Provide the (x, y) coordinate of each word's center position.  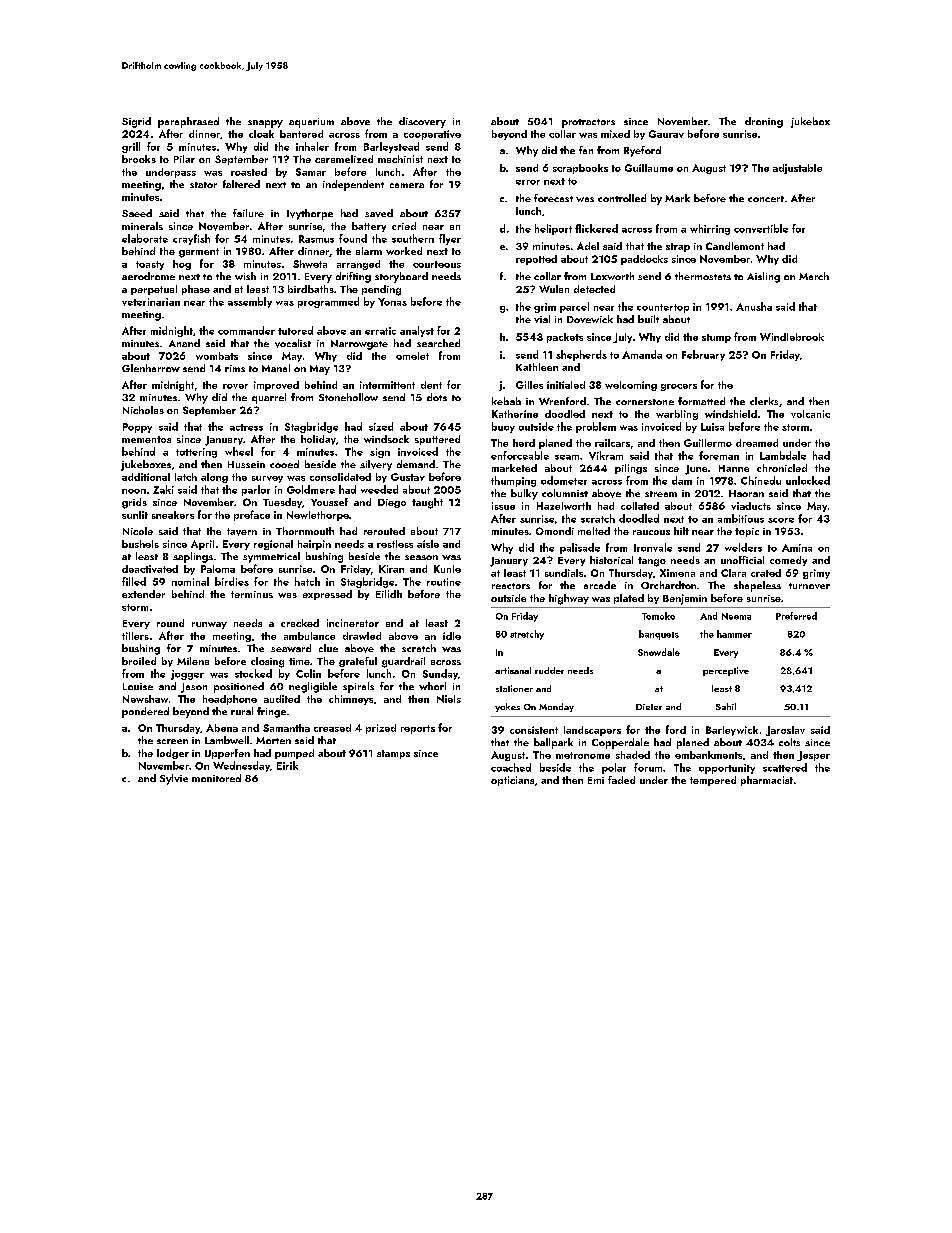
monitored (216, 778)
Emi (596, 780)
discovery (422, 122)
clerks (764, 401)
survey (267, 479)
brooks (139, 159)
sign (380, 453)
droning (764, 122)
